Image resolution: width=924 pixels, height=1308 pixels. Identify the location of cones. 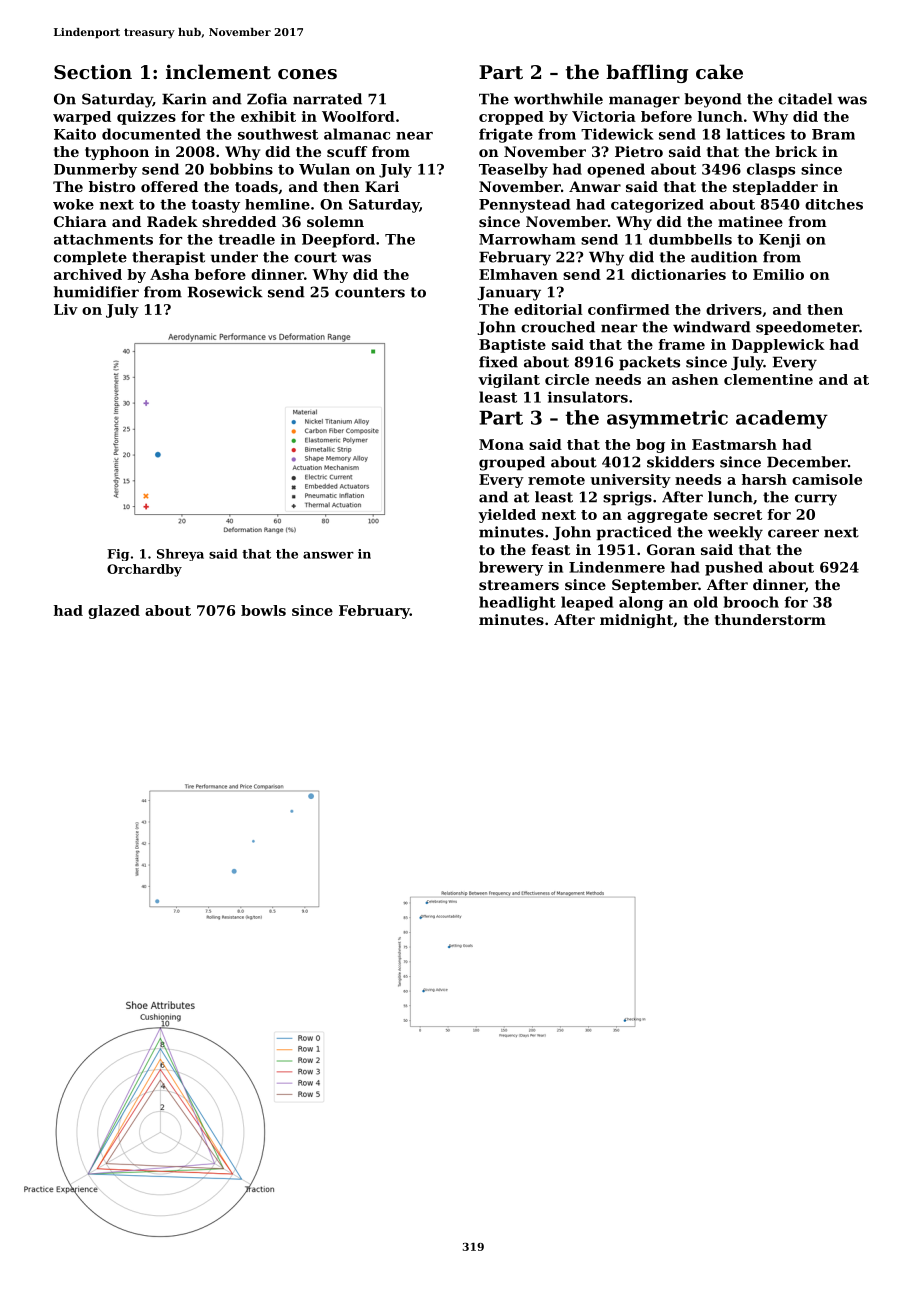
(307, 74).
